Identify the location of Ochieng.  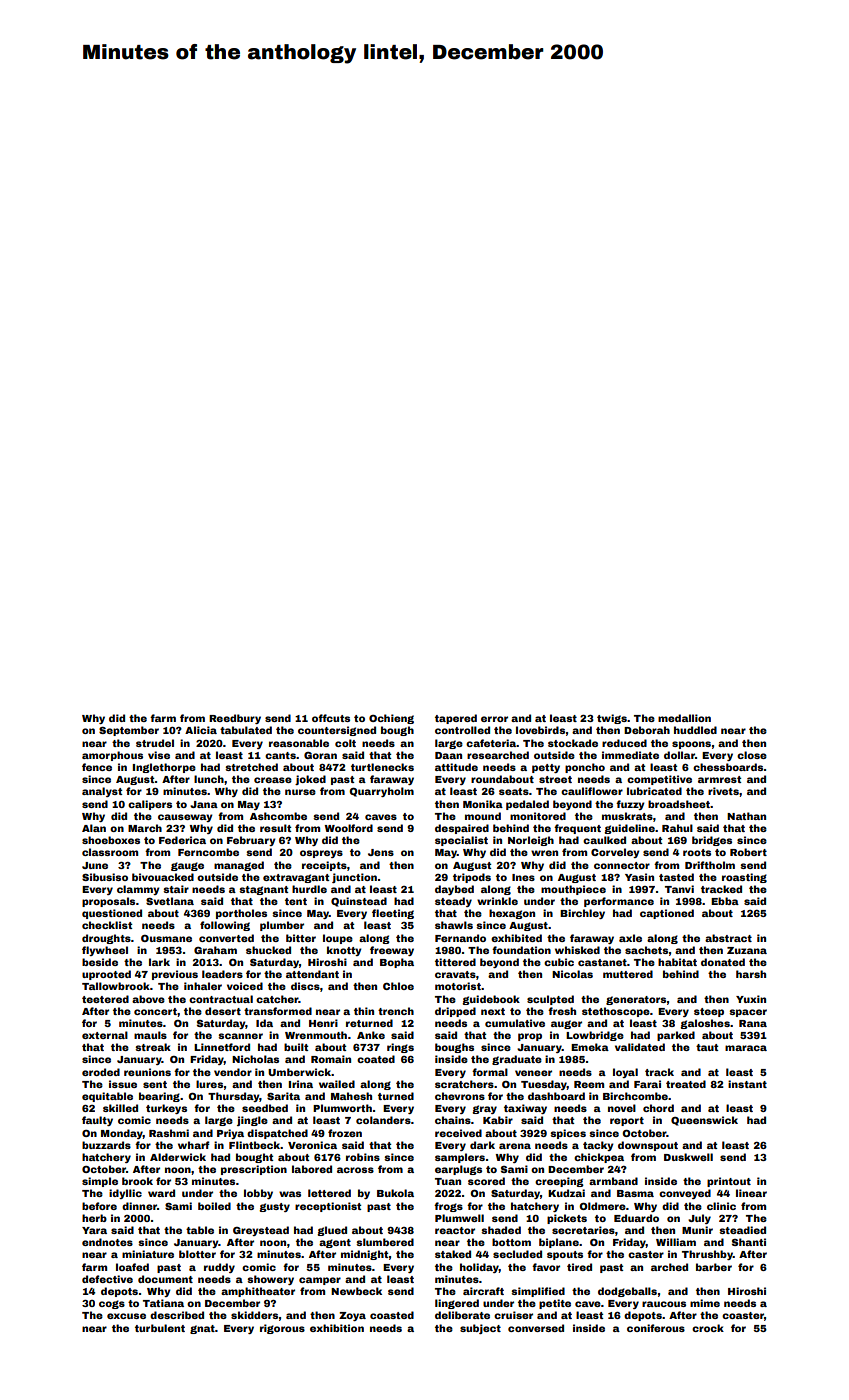
(391, 719).
